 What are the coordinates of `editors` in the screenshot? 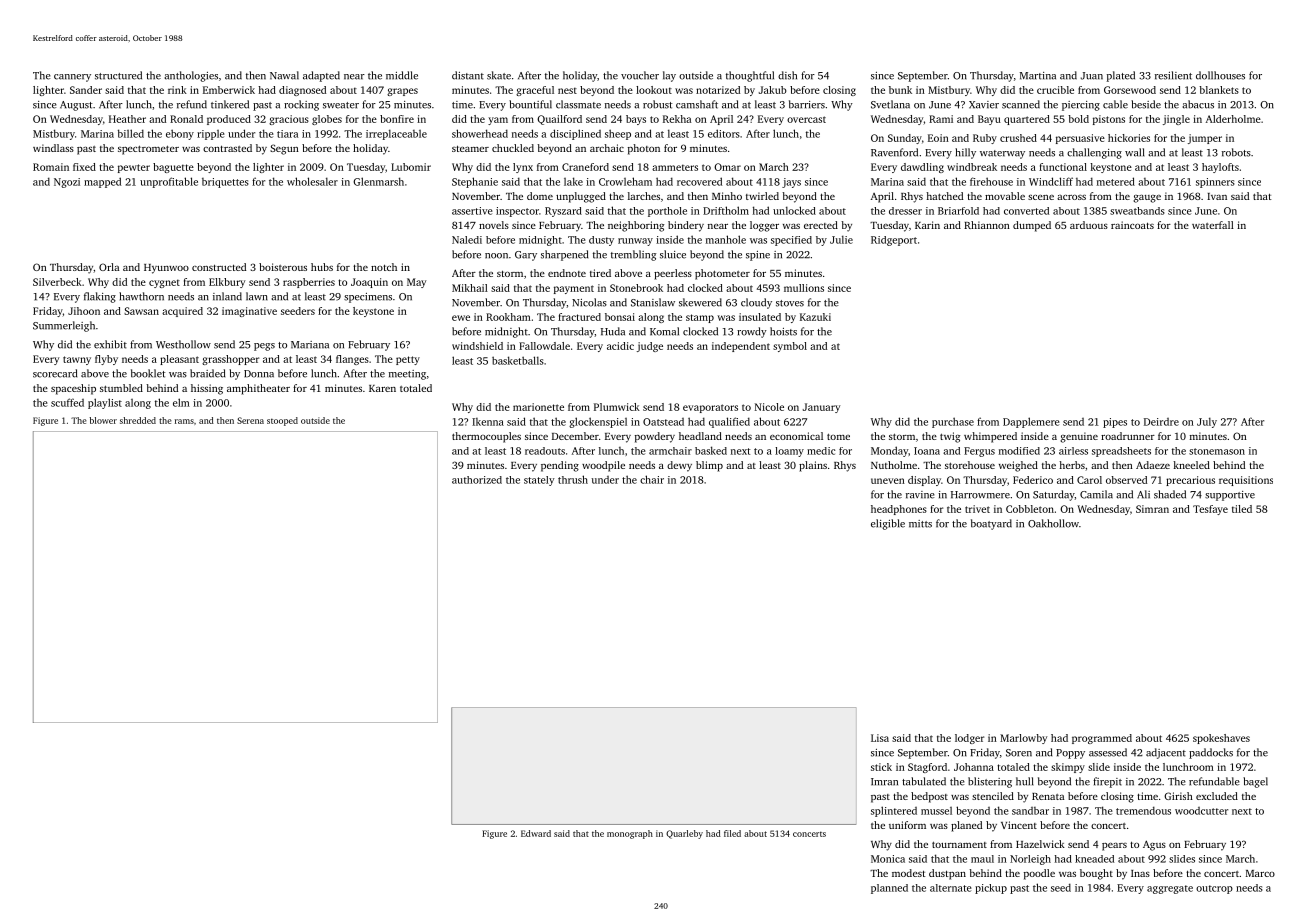 It's located at (724, 133).
